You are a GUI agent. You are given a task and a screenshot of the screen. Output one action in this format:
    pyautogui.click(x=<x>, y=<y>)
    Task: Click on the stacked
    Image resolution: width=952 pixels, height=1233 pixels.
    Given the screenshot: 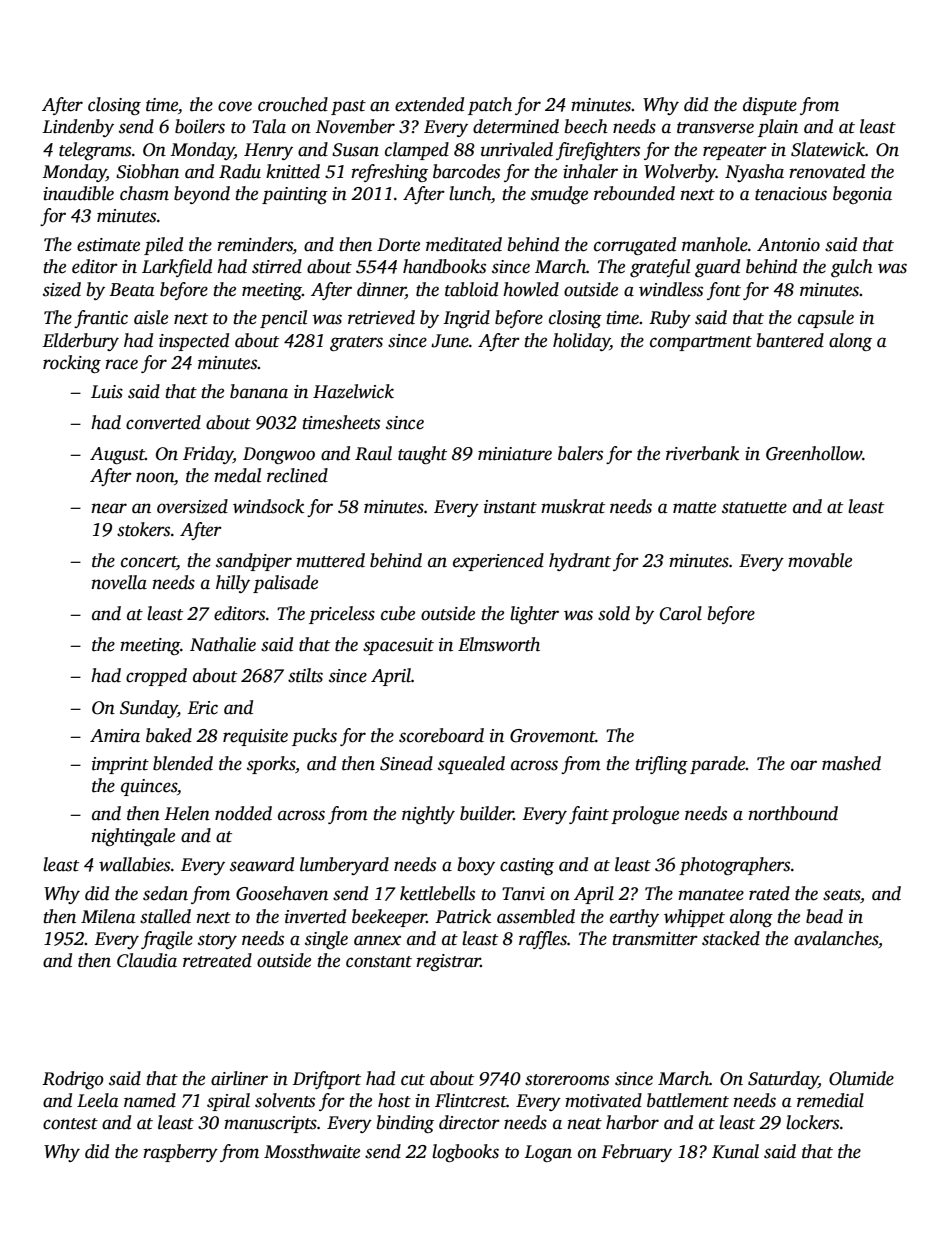 What is the action you would take?
    pyautogui.click(x=731, y=938)
